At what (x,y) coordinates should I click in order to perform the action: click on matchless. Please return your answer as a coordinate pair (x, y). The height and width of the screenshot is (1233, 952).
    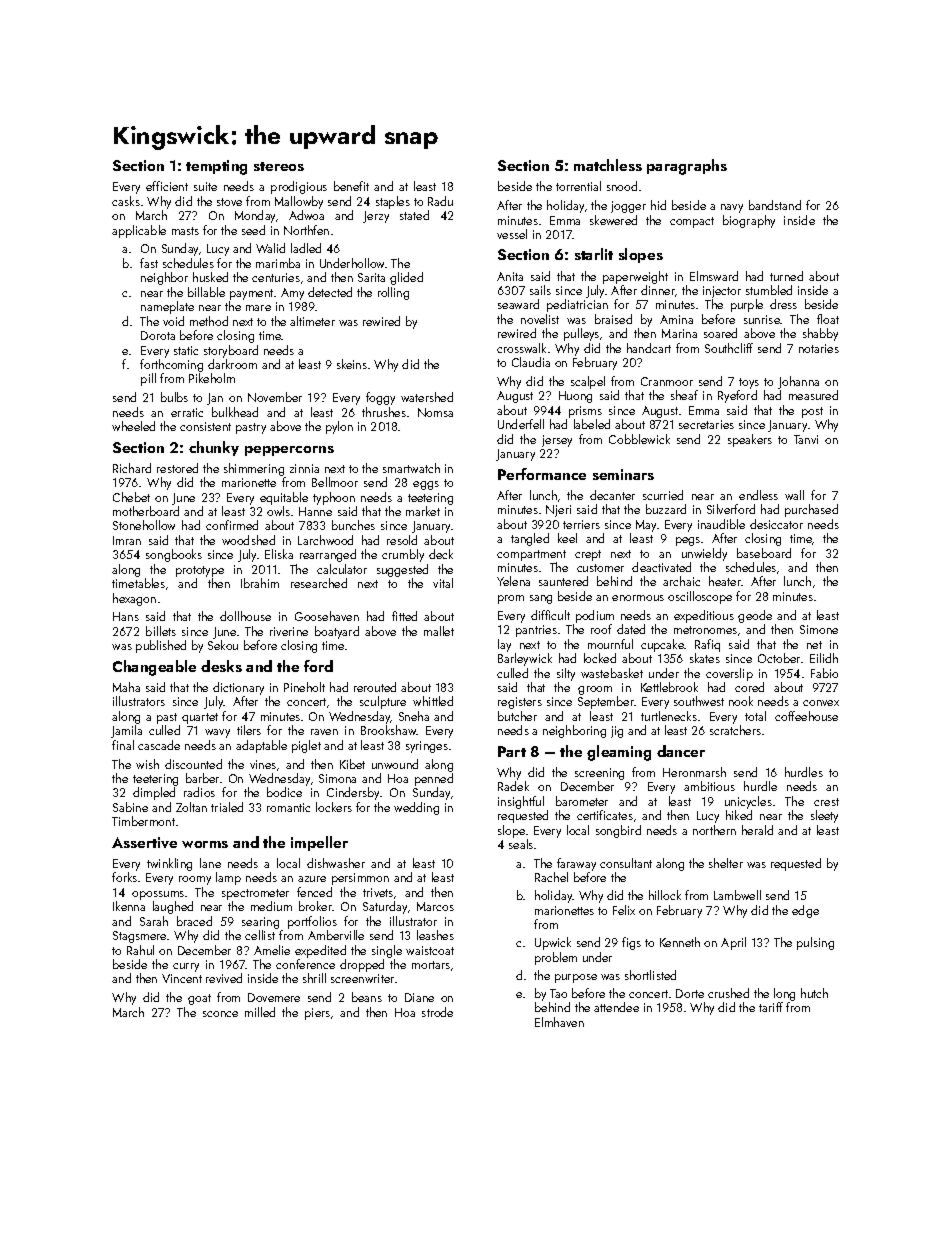
    Looking at the image, I should click on (608, 165).
